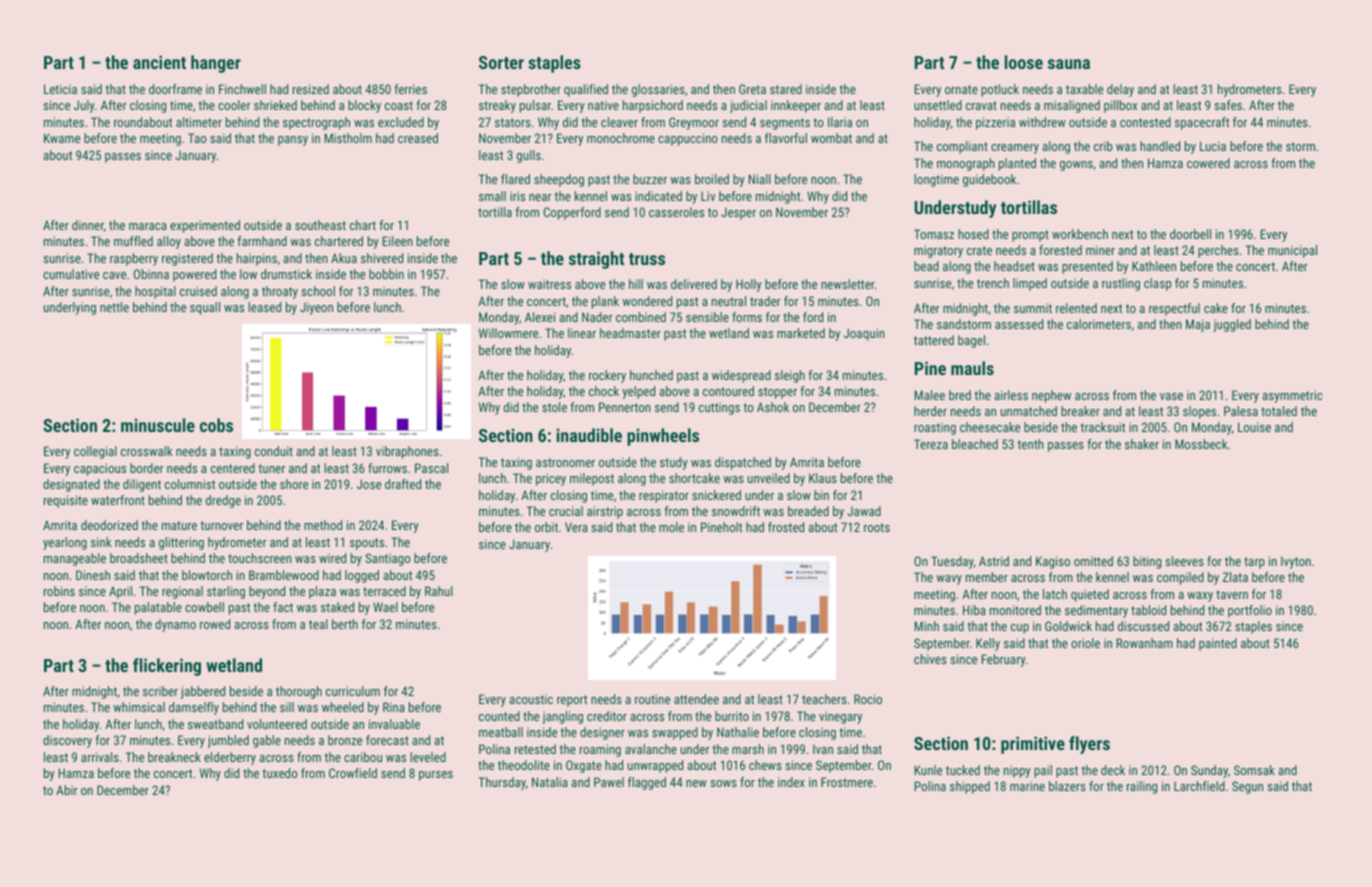  I want to click on regional, so click(182, 592).
